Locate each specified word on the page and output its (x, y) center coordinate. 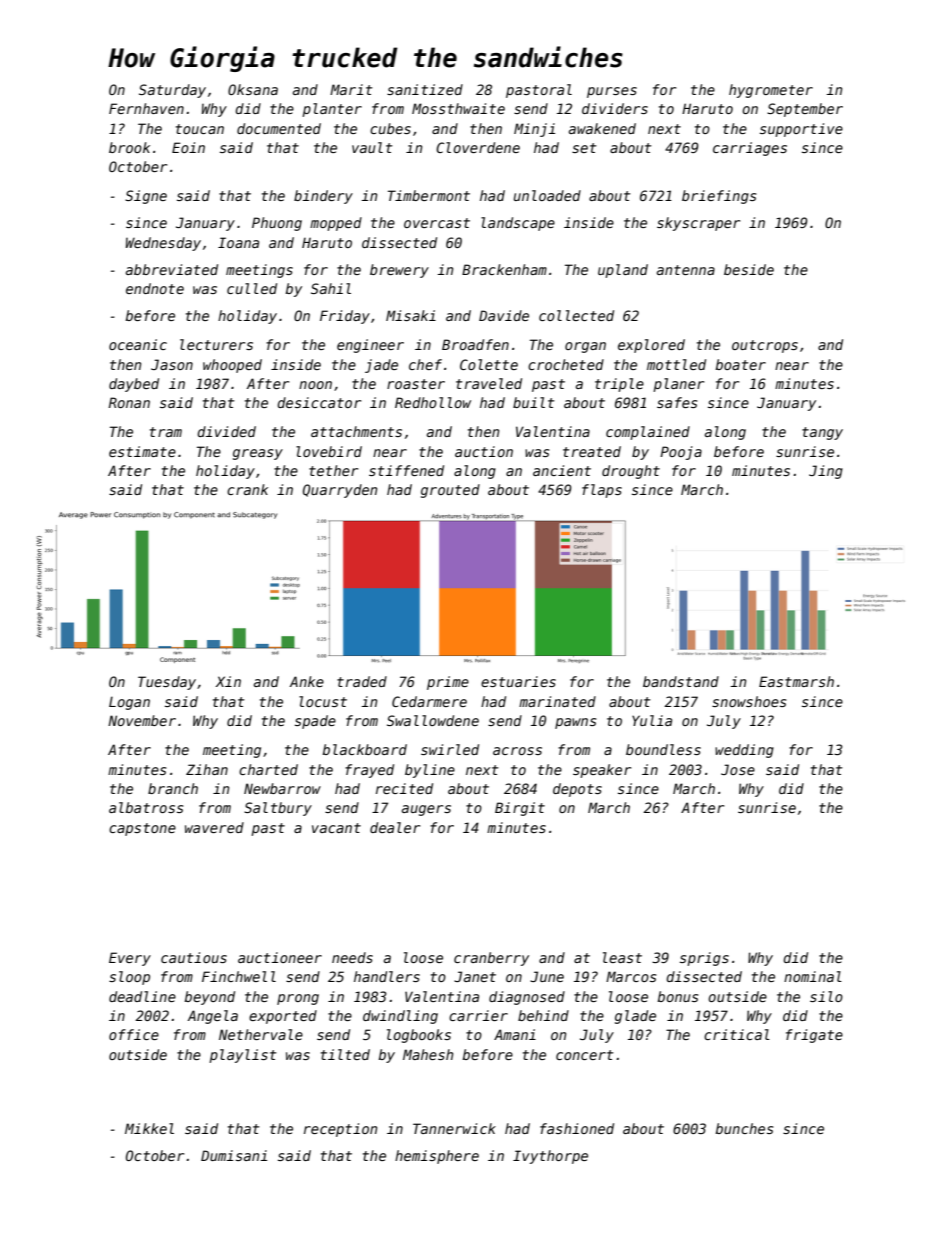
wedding (744, 751)
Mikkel (149, 1128)
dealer (395, 827)
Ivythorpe (550, 1157)
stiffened (406, 470)
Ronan (129, 402)
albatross (146, 807)
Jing (826, 472)
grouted (450, 491)
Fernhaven (146, 108)
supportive (801, 130)
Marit (351, 89)
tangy (822, 433)
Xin (228, 681)
